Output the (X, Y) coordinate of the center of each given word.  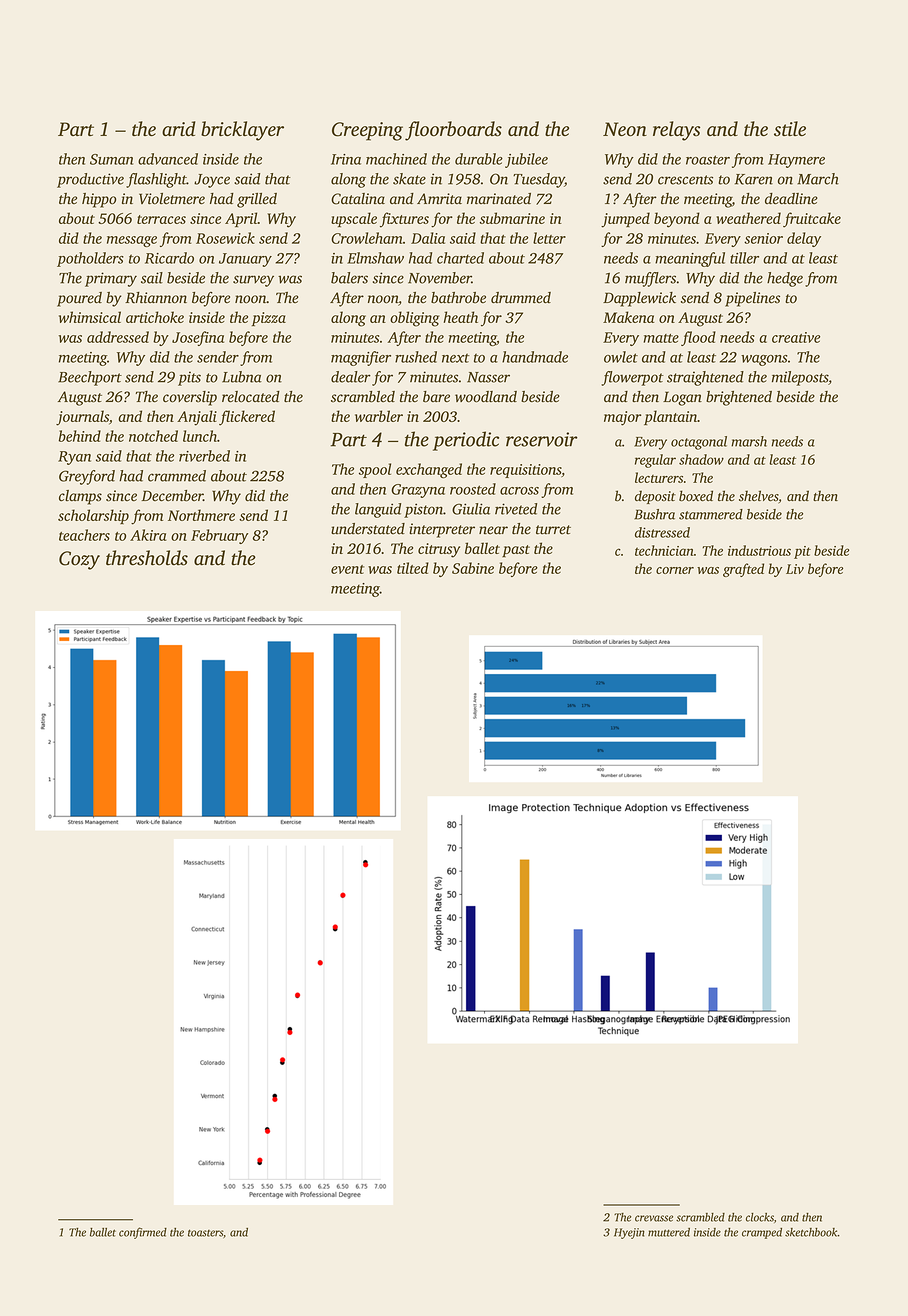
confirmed (143, 1233)
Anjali (197, 418)
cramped (762, 1233)
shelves (758, 496)
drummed (521, 298)
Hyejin (629, 1233)
